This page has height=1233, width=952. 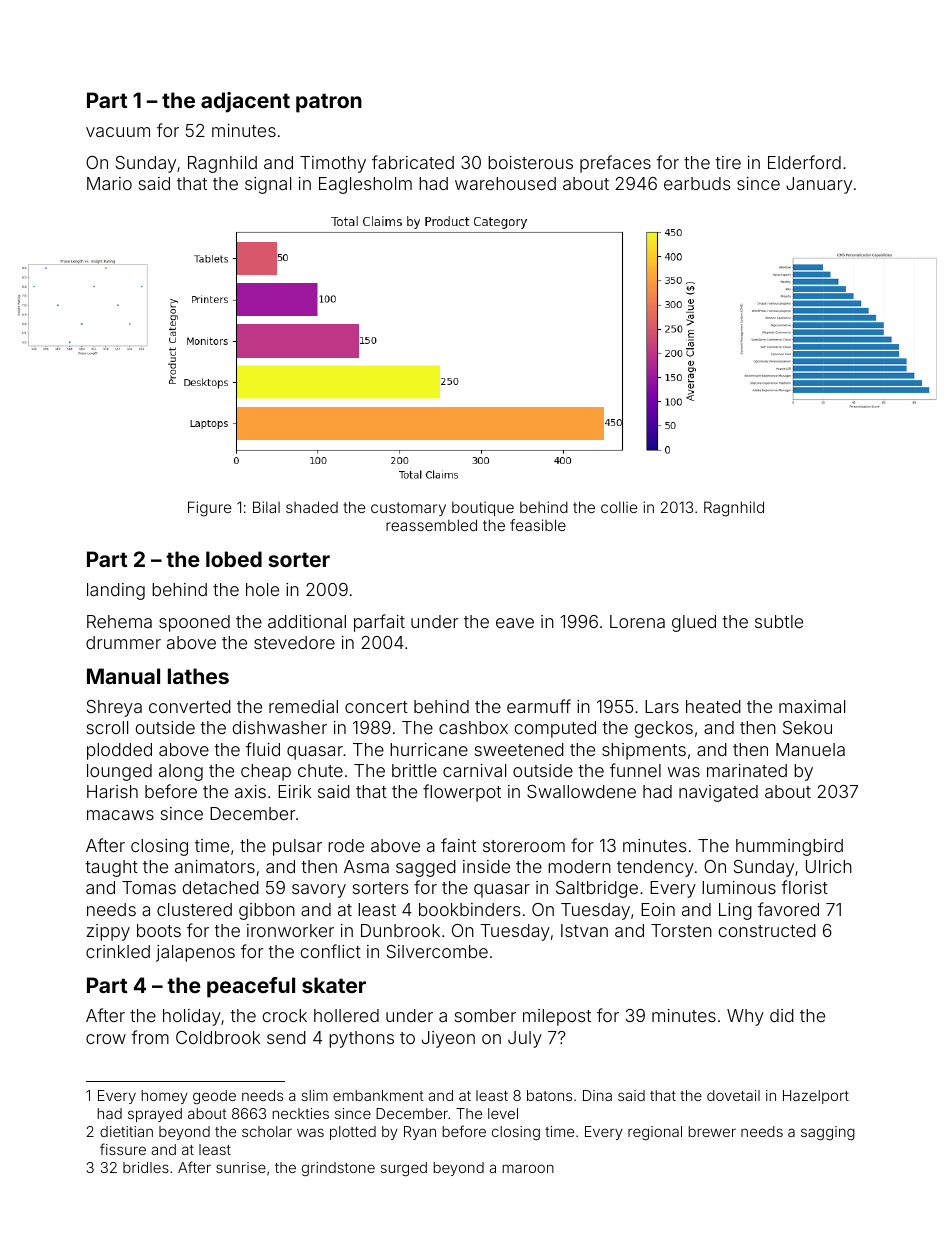 I want to click on batons, so click(x=549, y=1095).
